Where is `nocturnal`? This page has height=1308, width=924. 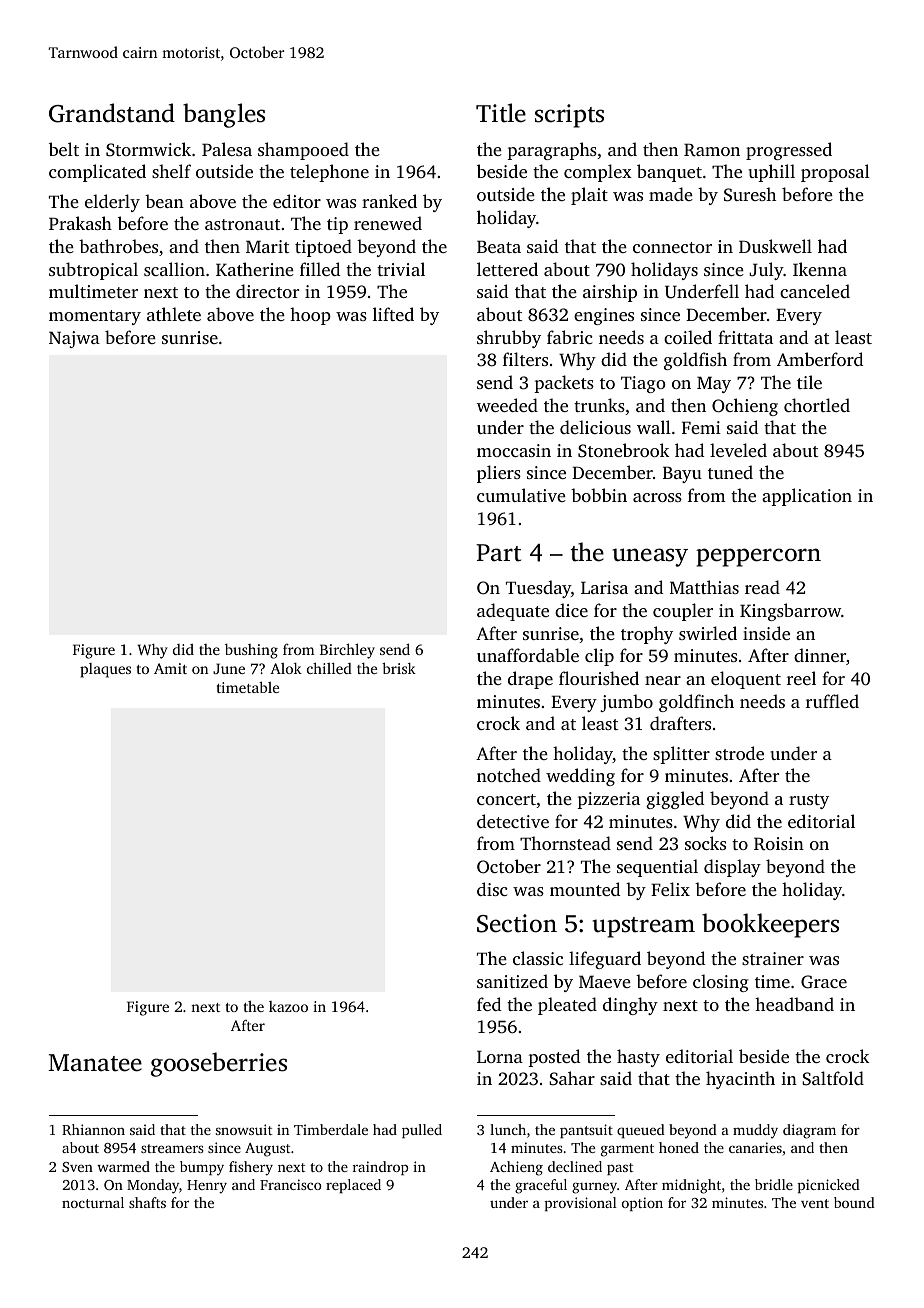 nocturnal is located at coordinates (93, 1202).
